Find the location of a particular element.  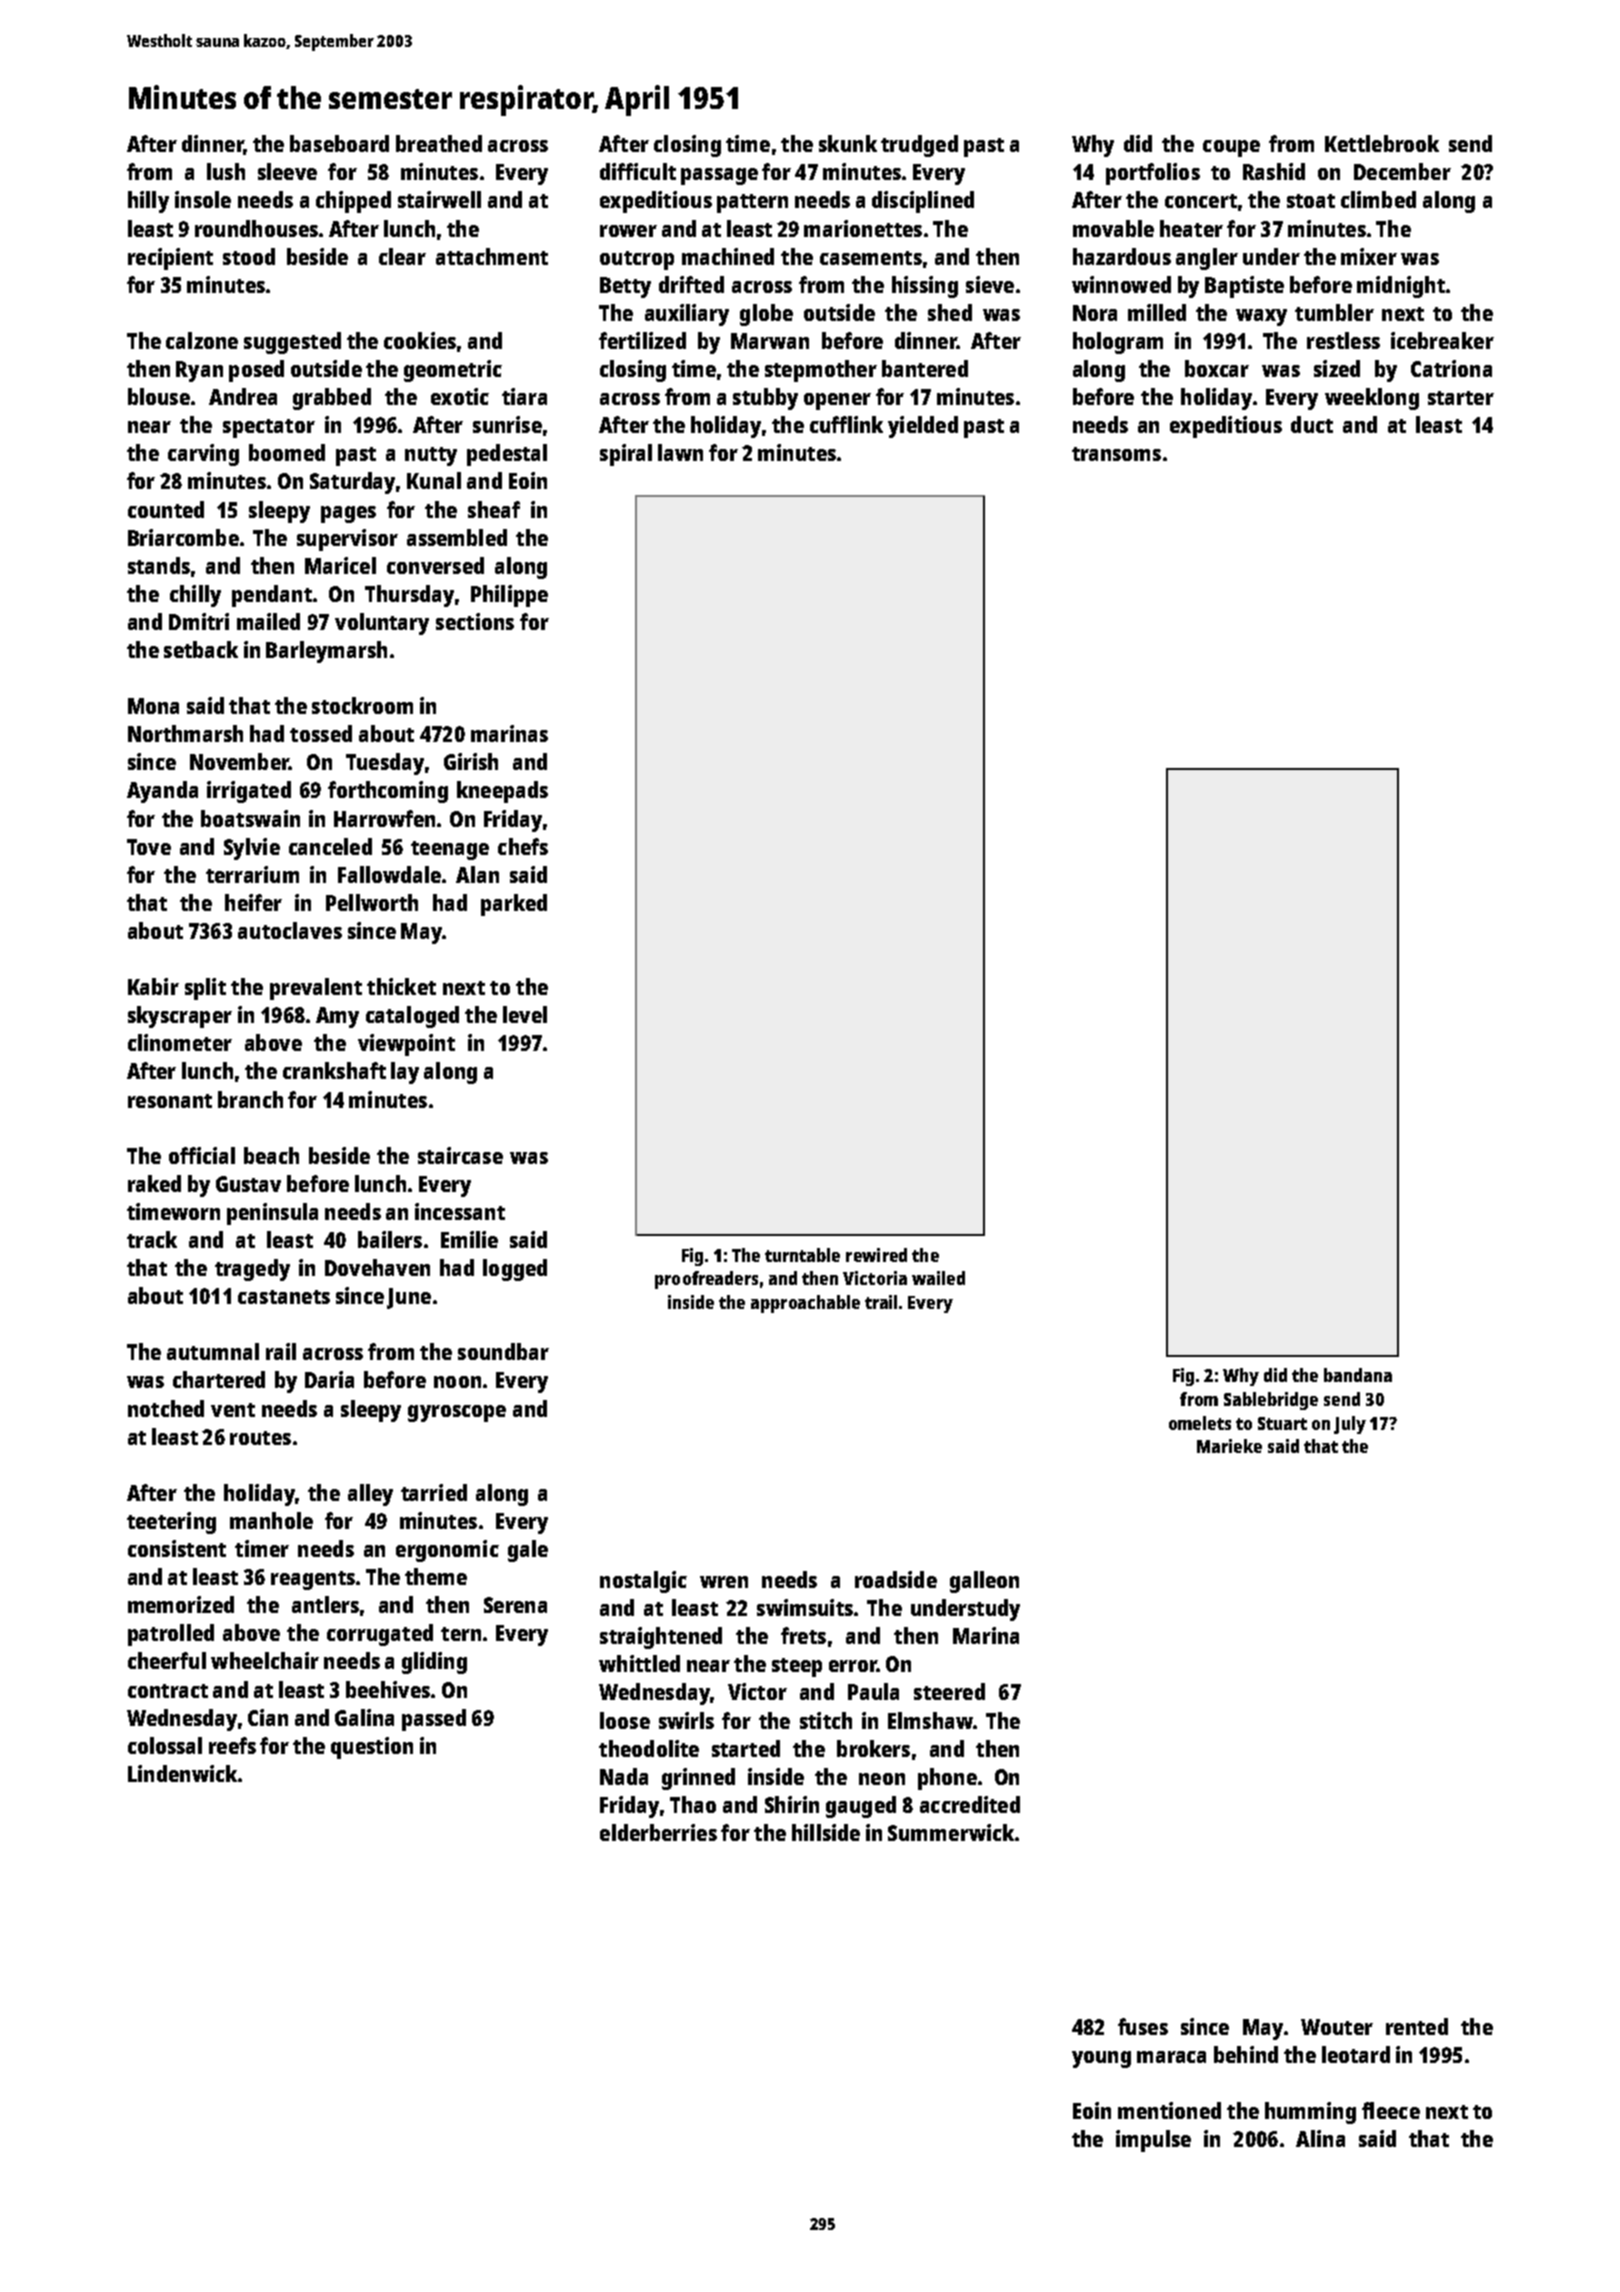

insole is located at coordinates (203, 199).
